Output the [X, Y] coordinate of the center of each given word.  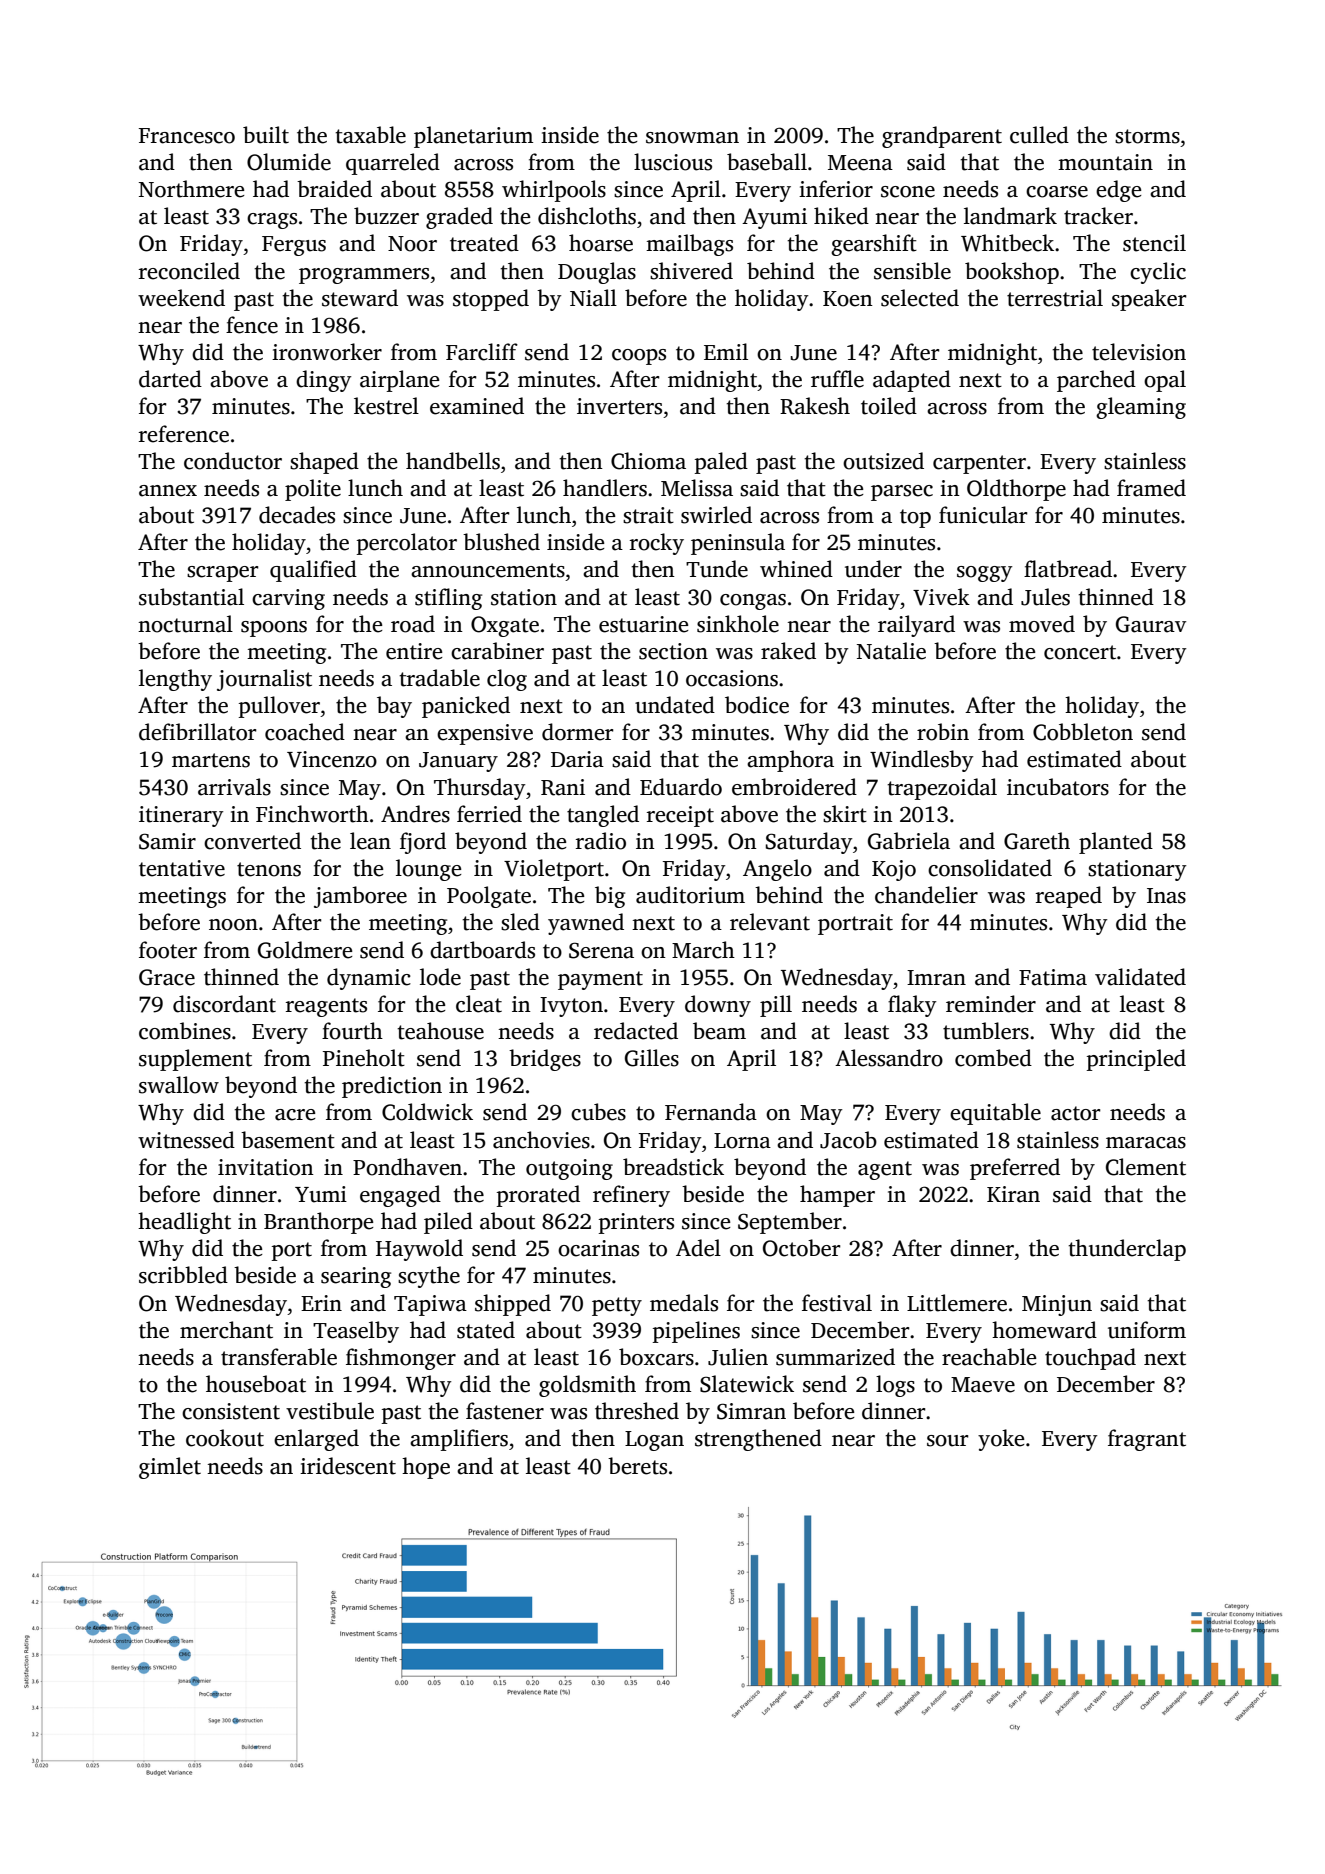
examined [477, 406]
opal [1165, 381]
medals [684, 1303]
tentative [182, 868]
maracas [1146, 1143]
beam [719, 1031]
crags [272, 221]
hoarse [601, 243]
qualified [313, 571]
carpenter [979, 464]
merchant [226, 1330]
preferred [1015, 1169]
